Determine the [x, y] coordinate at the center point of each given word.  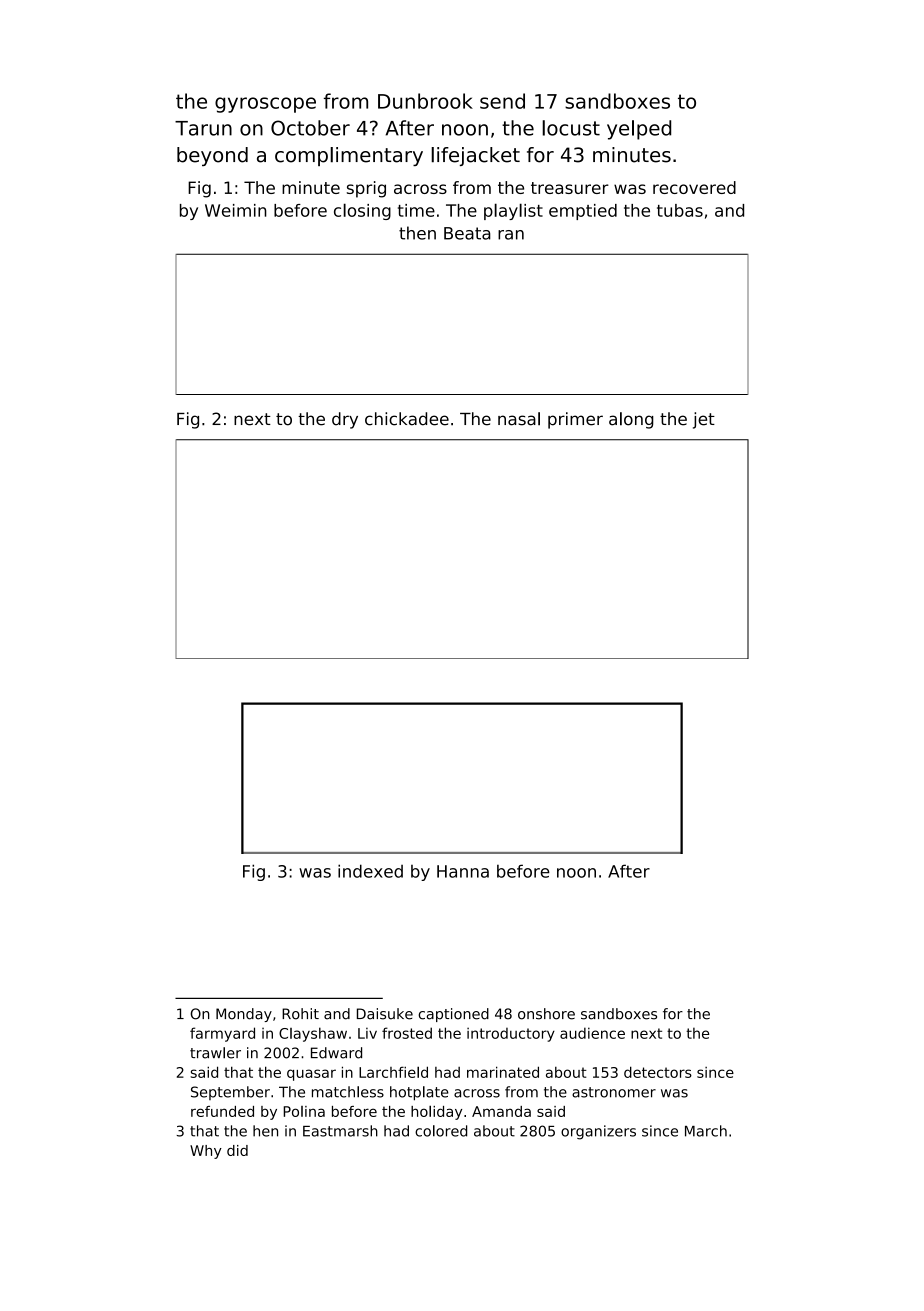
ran [511, 235]
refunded [222, 1111]
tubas [680, 210]
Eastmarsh [340, 1131]
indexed [370, 871]
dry [345, 420]
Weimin [236, 210]
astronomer [614, 1092]
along [631, 420]
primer [575, 420]
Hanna [463, 871]
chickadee [407, 419]
